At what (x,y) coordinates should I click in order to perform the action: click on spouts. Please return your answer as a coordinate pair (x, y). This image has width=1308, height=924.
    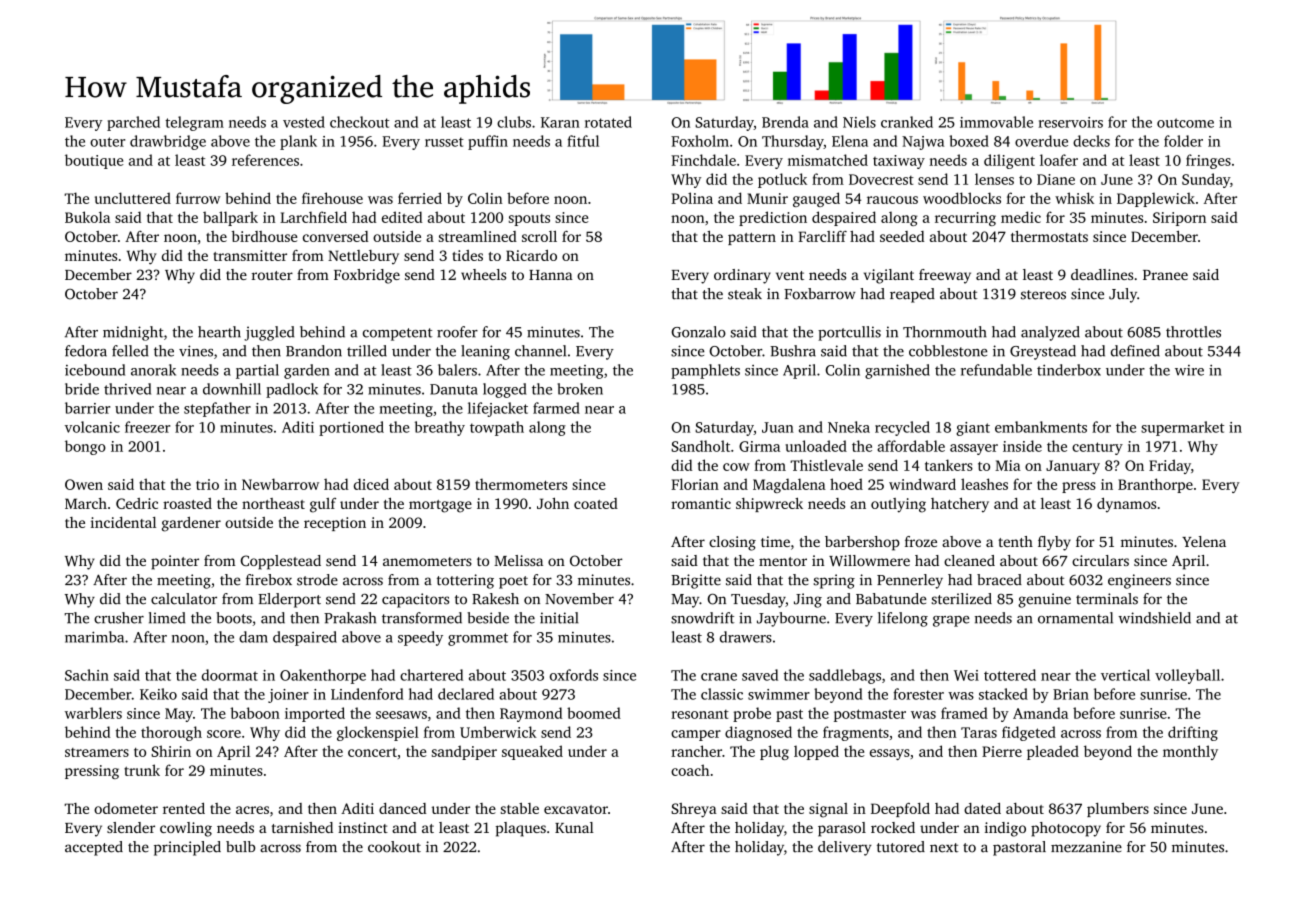
    Looking at the image, I should click on (529, 220).
